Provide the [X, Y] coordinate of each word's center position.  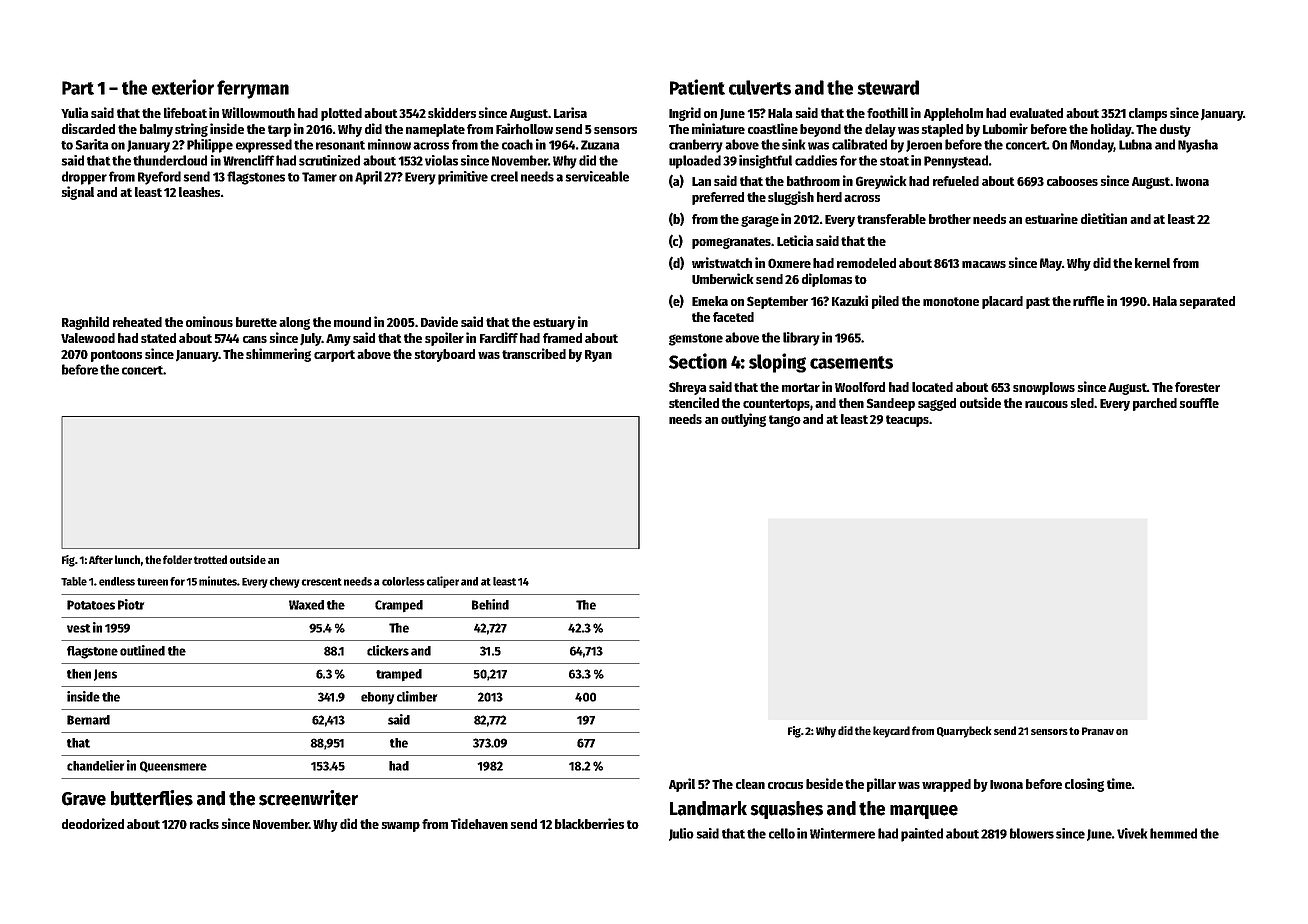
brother [950, 219]
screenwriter [308, 798]
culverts [760, 87]
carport [334, 356]
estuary [554, 324]
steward [888, 87]
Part [78, 88]
